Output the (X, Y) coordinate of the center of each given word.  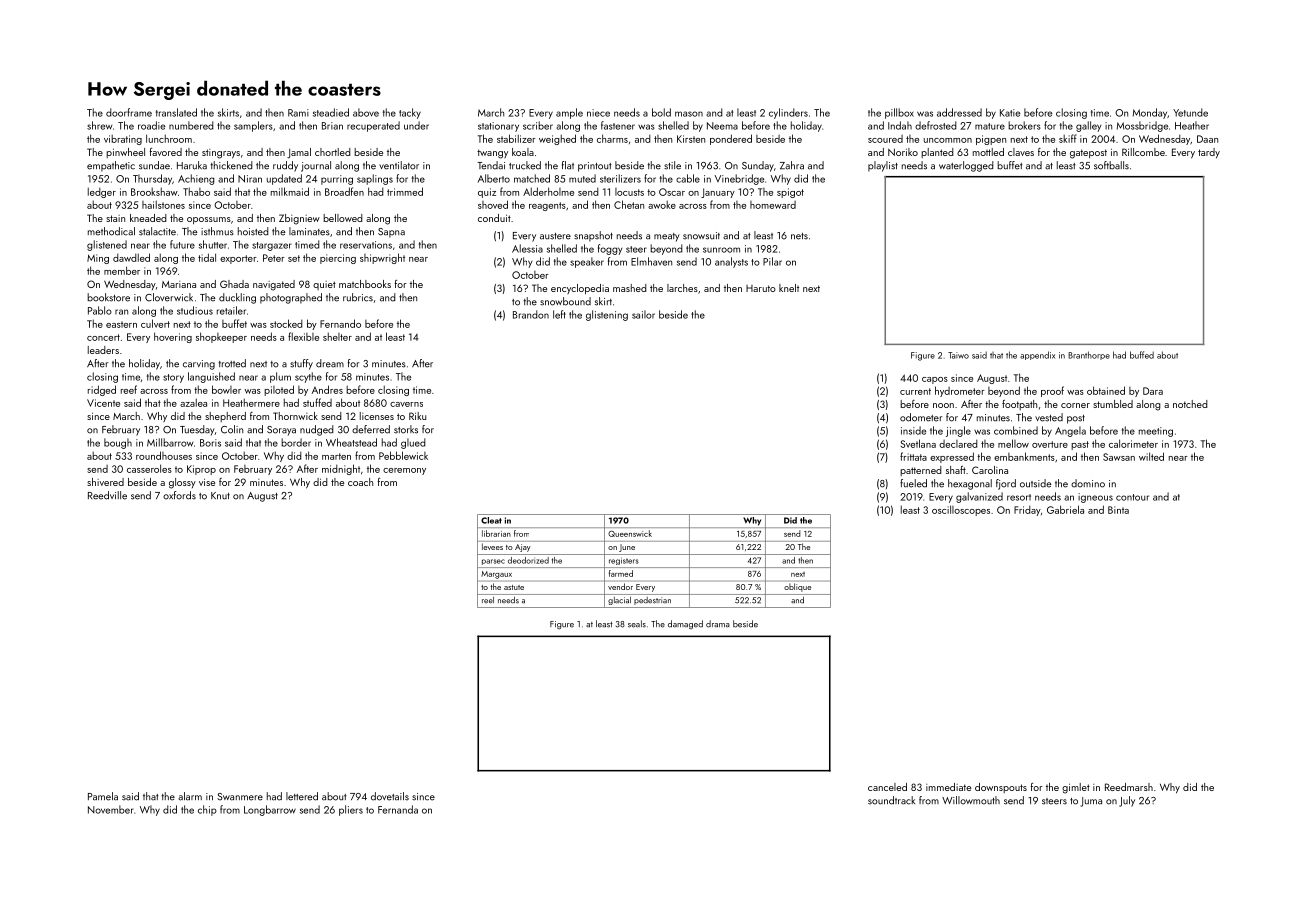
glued (413, 443)
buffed (1142, 355)
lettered (302, 796)
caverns (406, 404)
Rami (298, 113)
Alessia (527, 248)
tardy (1209, 153)
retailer (231, 310)
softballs (1111, 165)
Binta (1118, 510)
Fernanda (398, 809)
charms (612, 138)
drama (718, 624)
